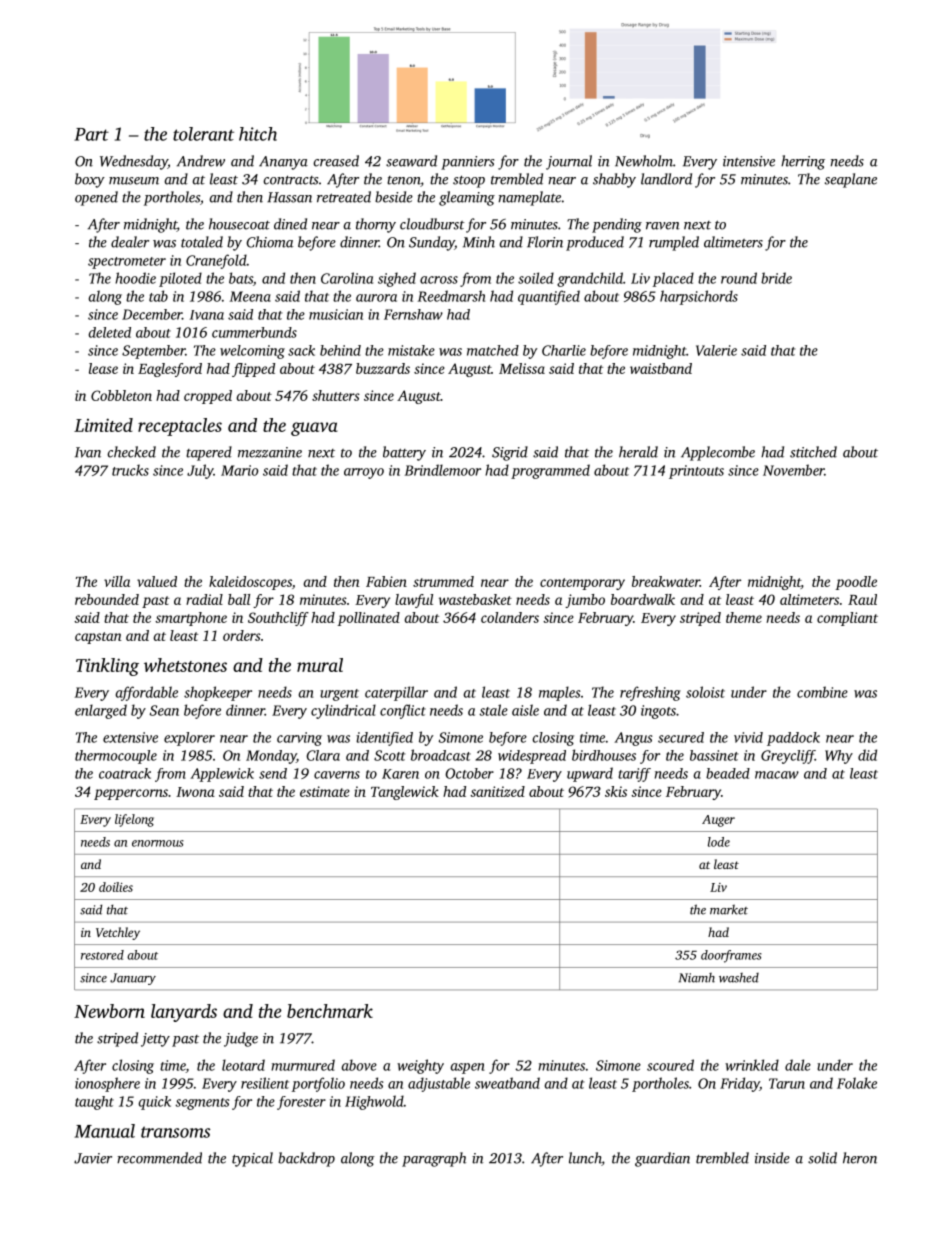 Image resolution: width=952 pixels, height=1233 pixels. Describe the element at coordinates (638, 452) in the screenshot. I see `herald` at that location.
